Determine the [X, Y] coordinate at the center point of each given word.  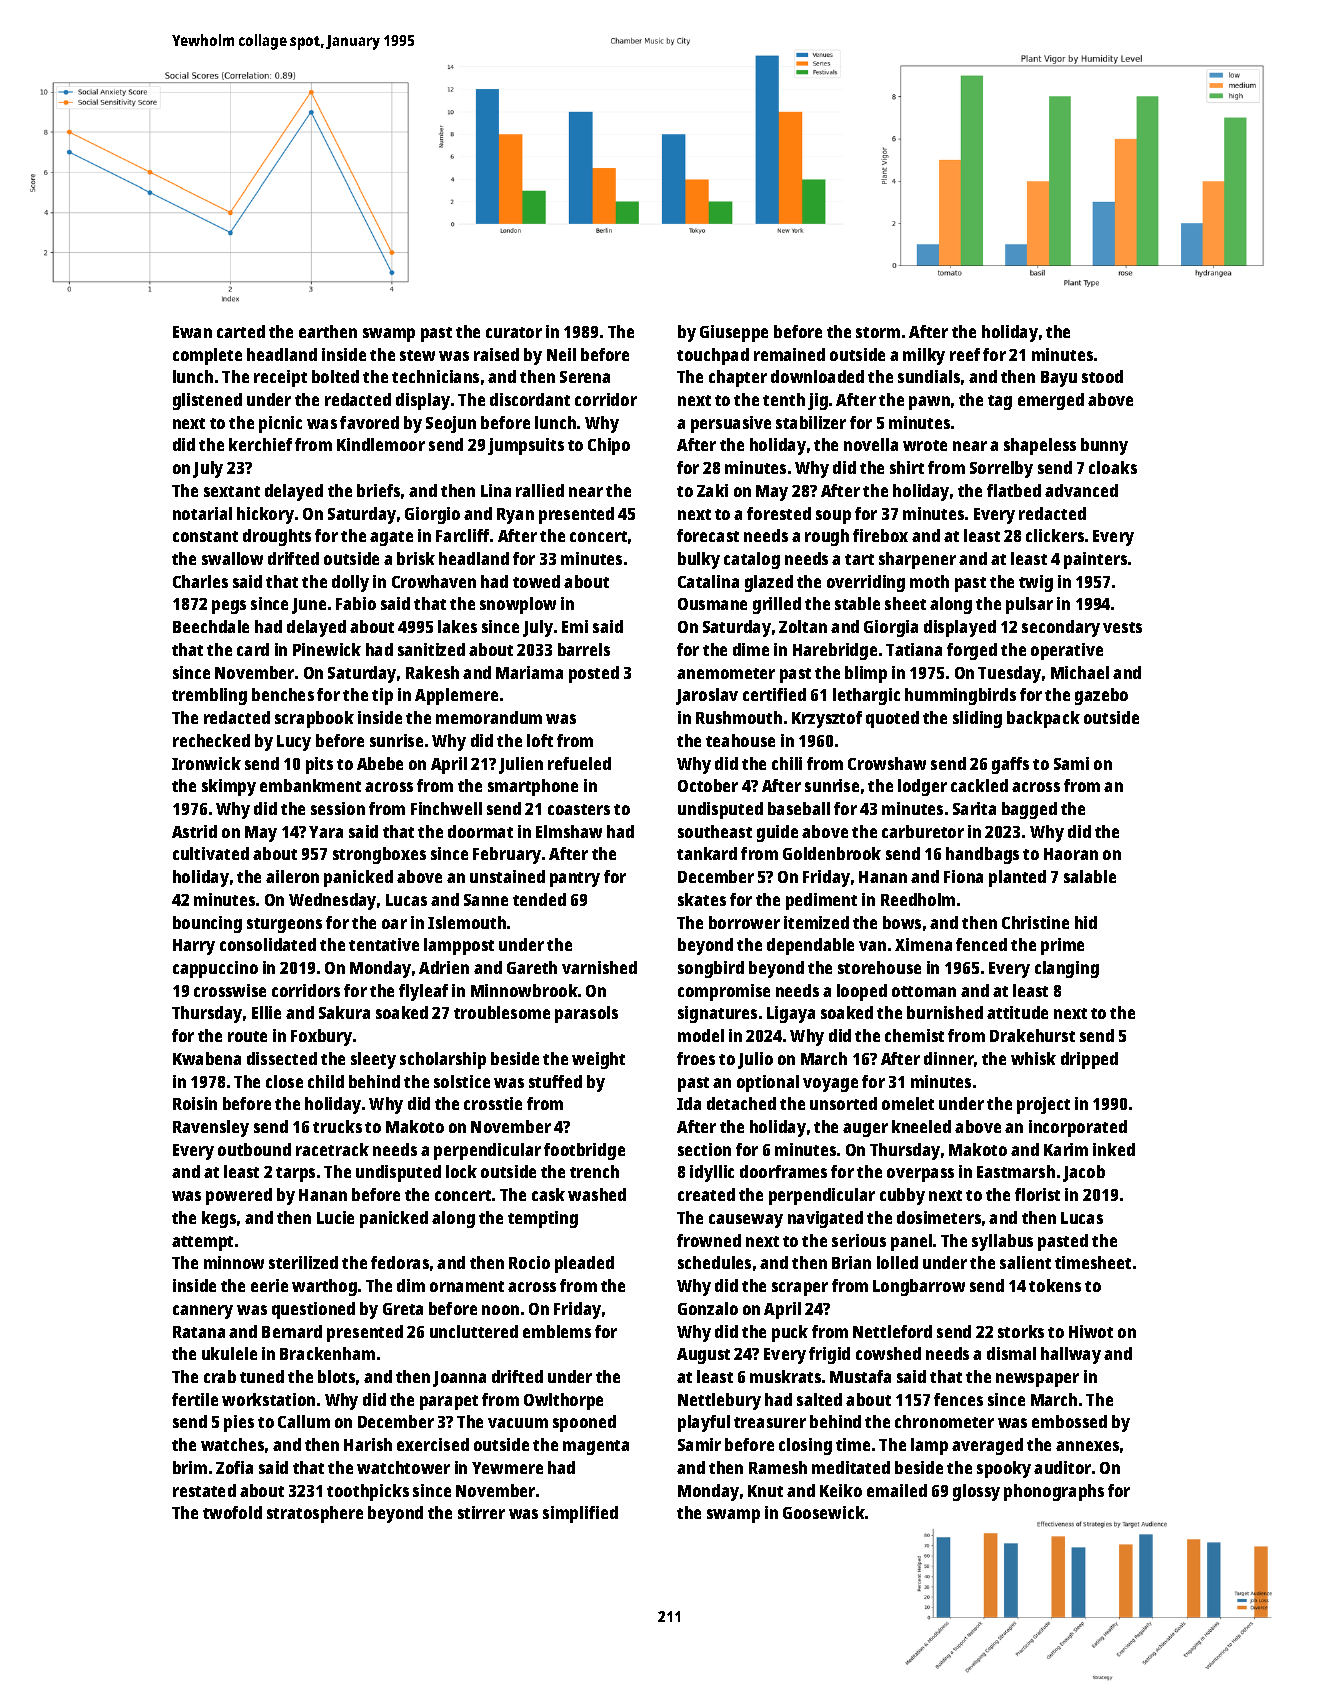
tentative [384, 944]
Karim [1066, 1149]
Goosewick [824, 1512]
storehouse [879, 967]
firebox [880, 535]
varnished [599, 967]
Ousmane [712, 604]
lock [461, 1171]
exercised [433, 1444]
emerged [1051, 401]
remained [789, 354]
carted [241, 331]
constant [205, 536]
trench [594, 1171]
